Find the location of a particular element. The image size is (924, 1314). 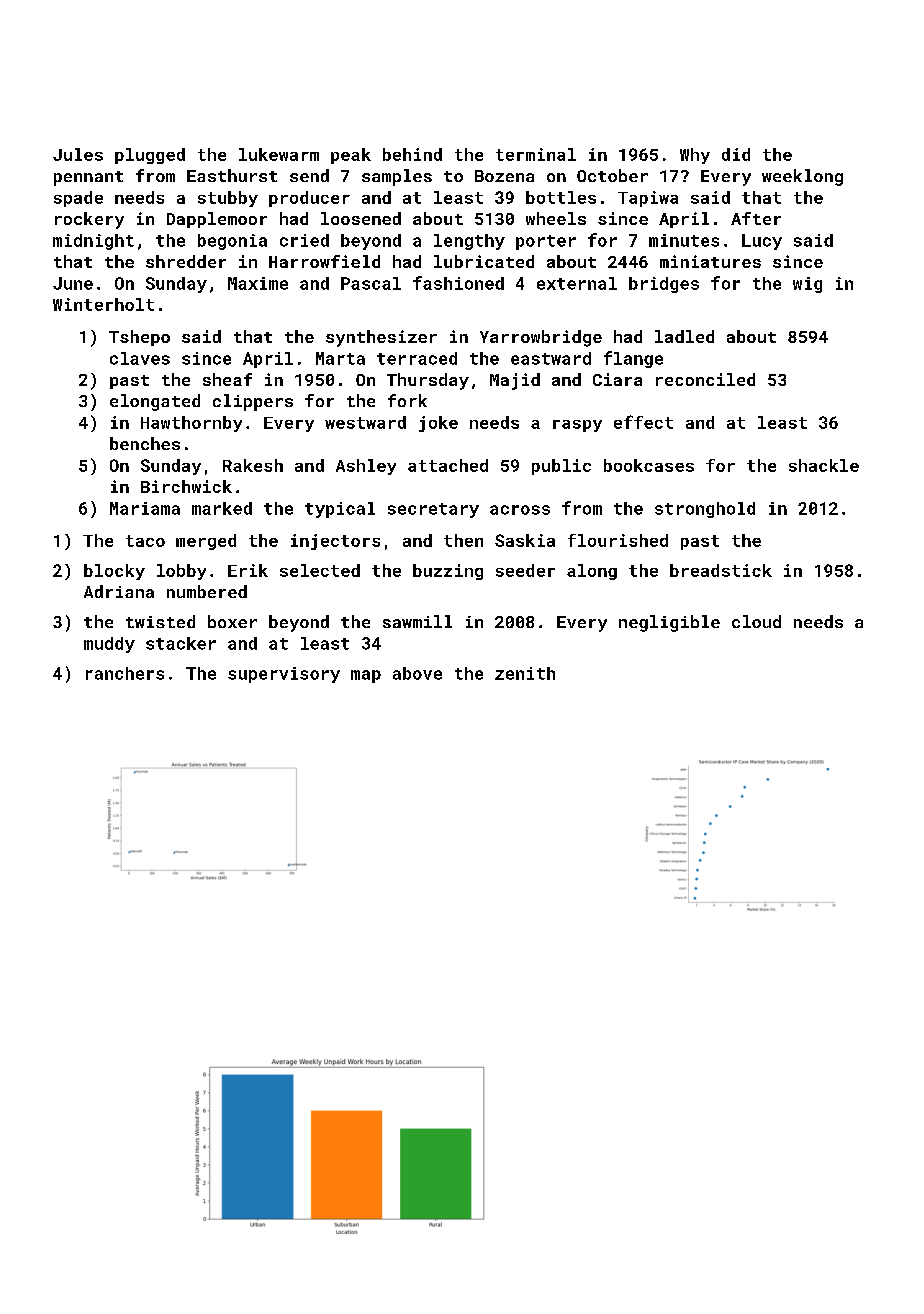

claves is located at coordinates (140, 358).
